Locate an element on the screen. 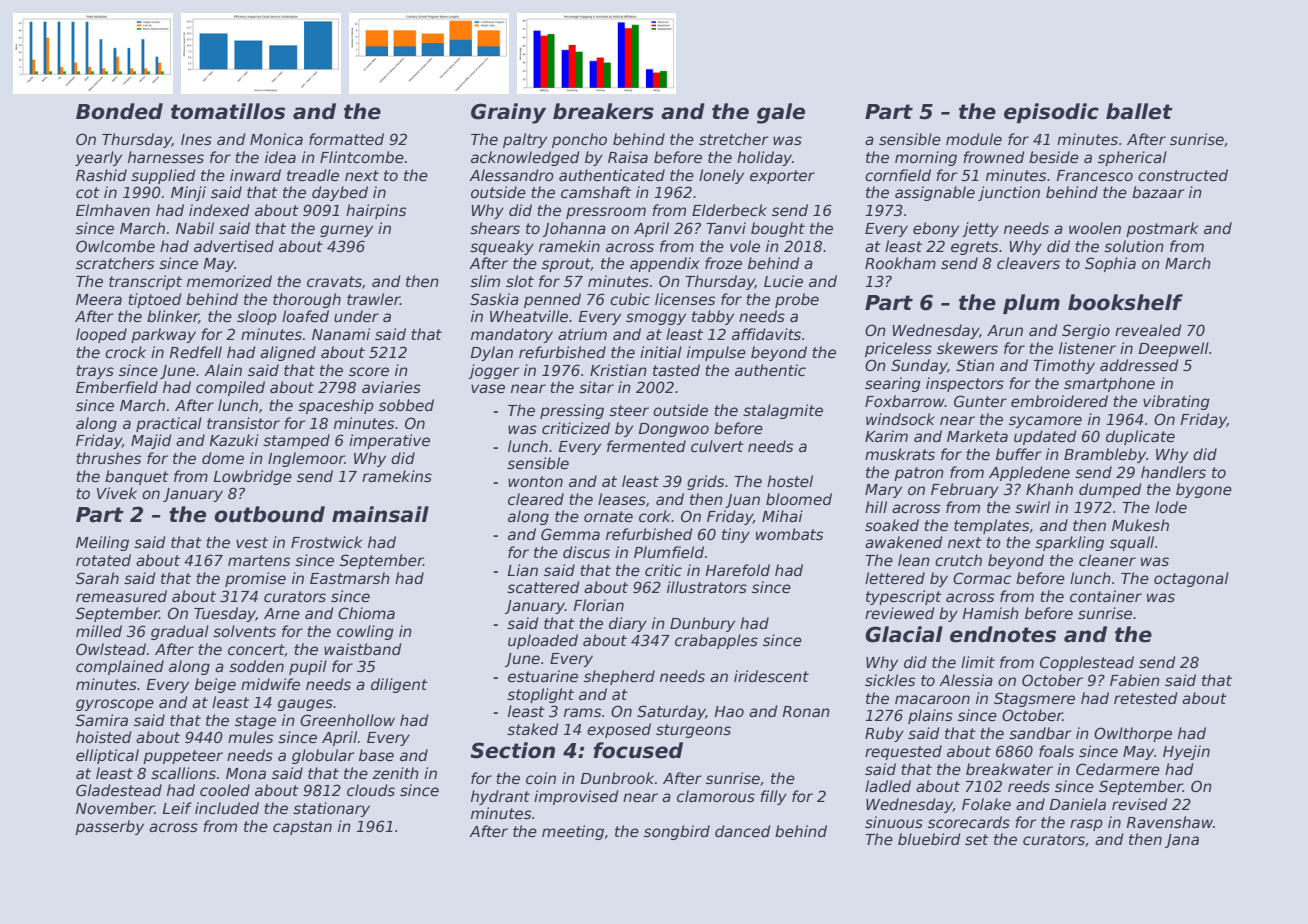  Owlthorpe is located at coordinates (1133, 734).
